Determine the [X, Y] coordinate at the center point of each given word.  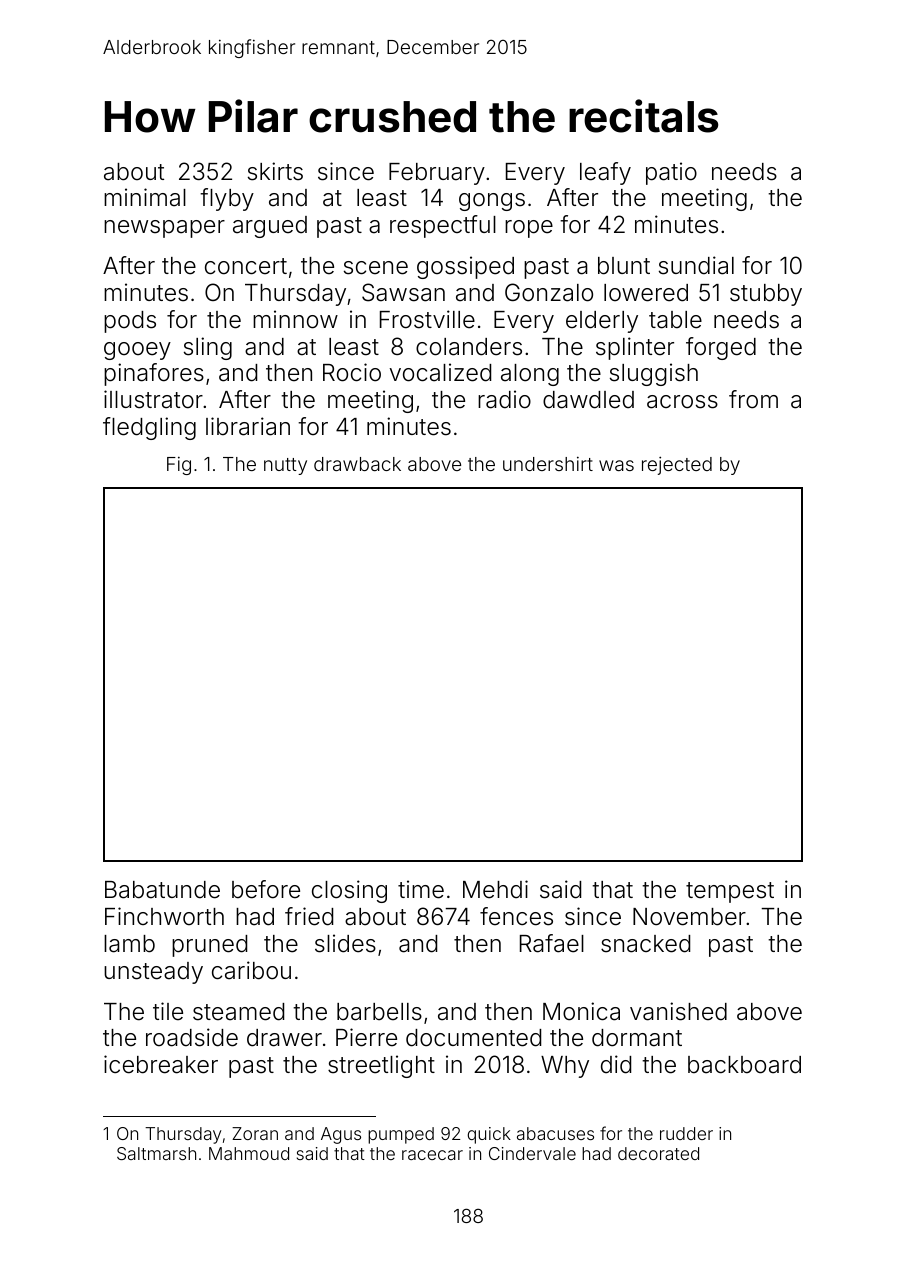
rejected [677, 466]
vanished [678, 1011]
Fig [179, 466]
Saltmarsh [156, 1153]
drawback [357, 464]
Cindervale [532, 1153]
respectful [443, 226]
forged [721, 348]
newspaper [164, 229]
